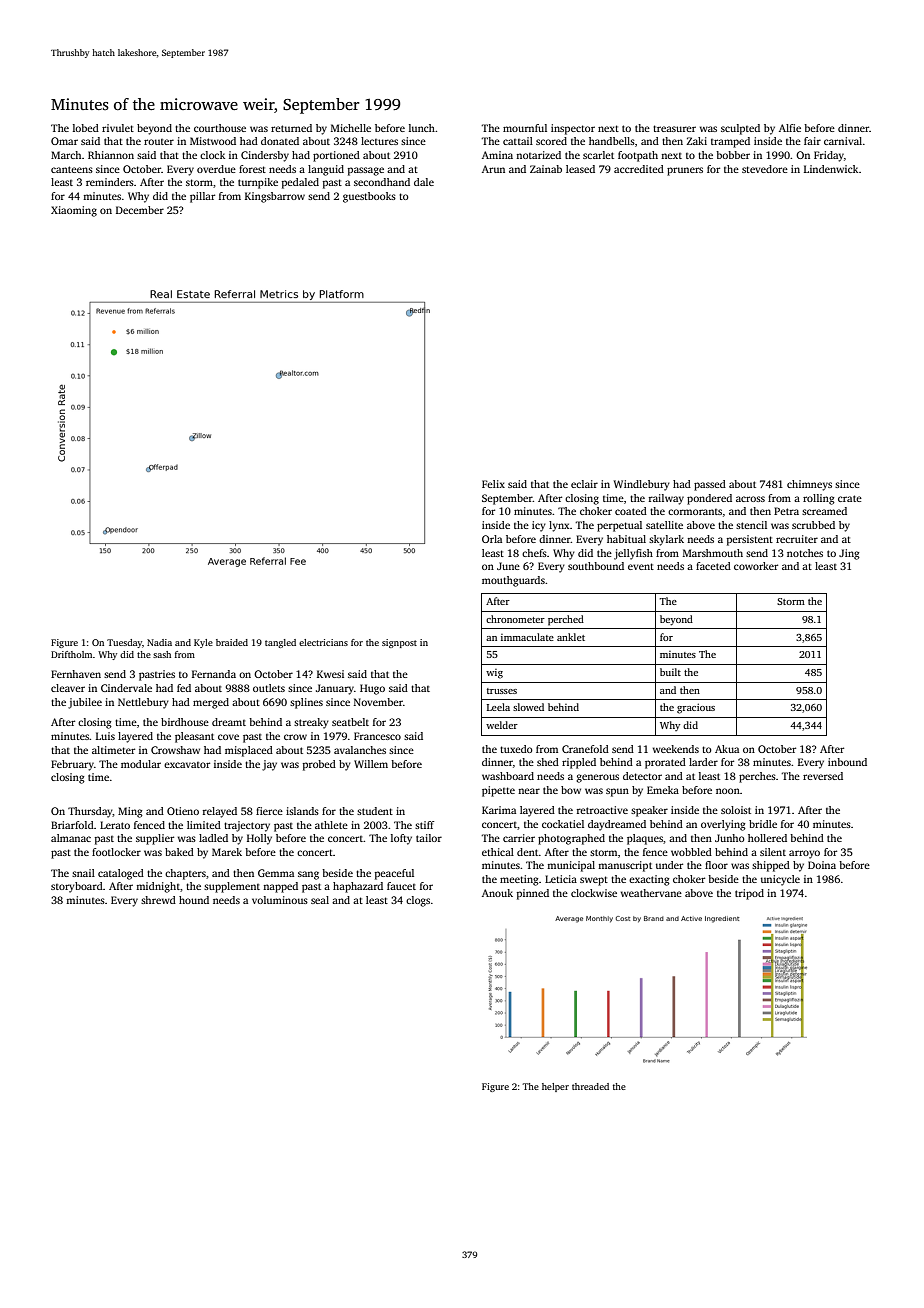  I want to click on guestbooks, so click(369, 197).
